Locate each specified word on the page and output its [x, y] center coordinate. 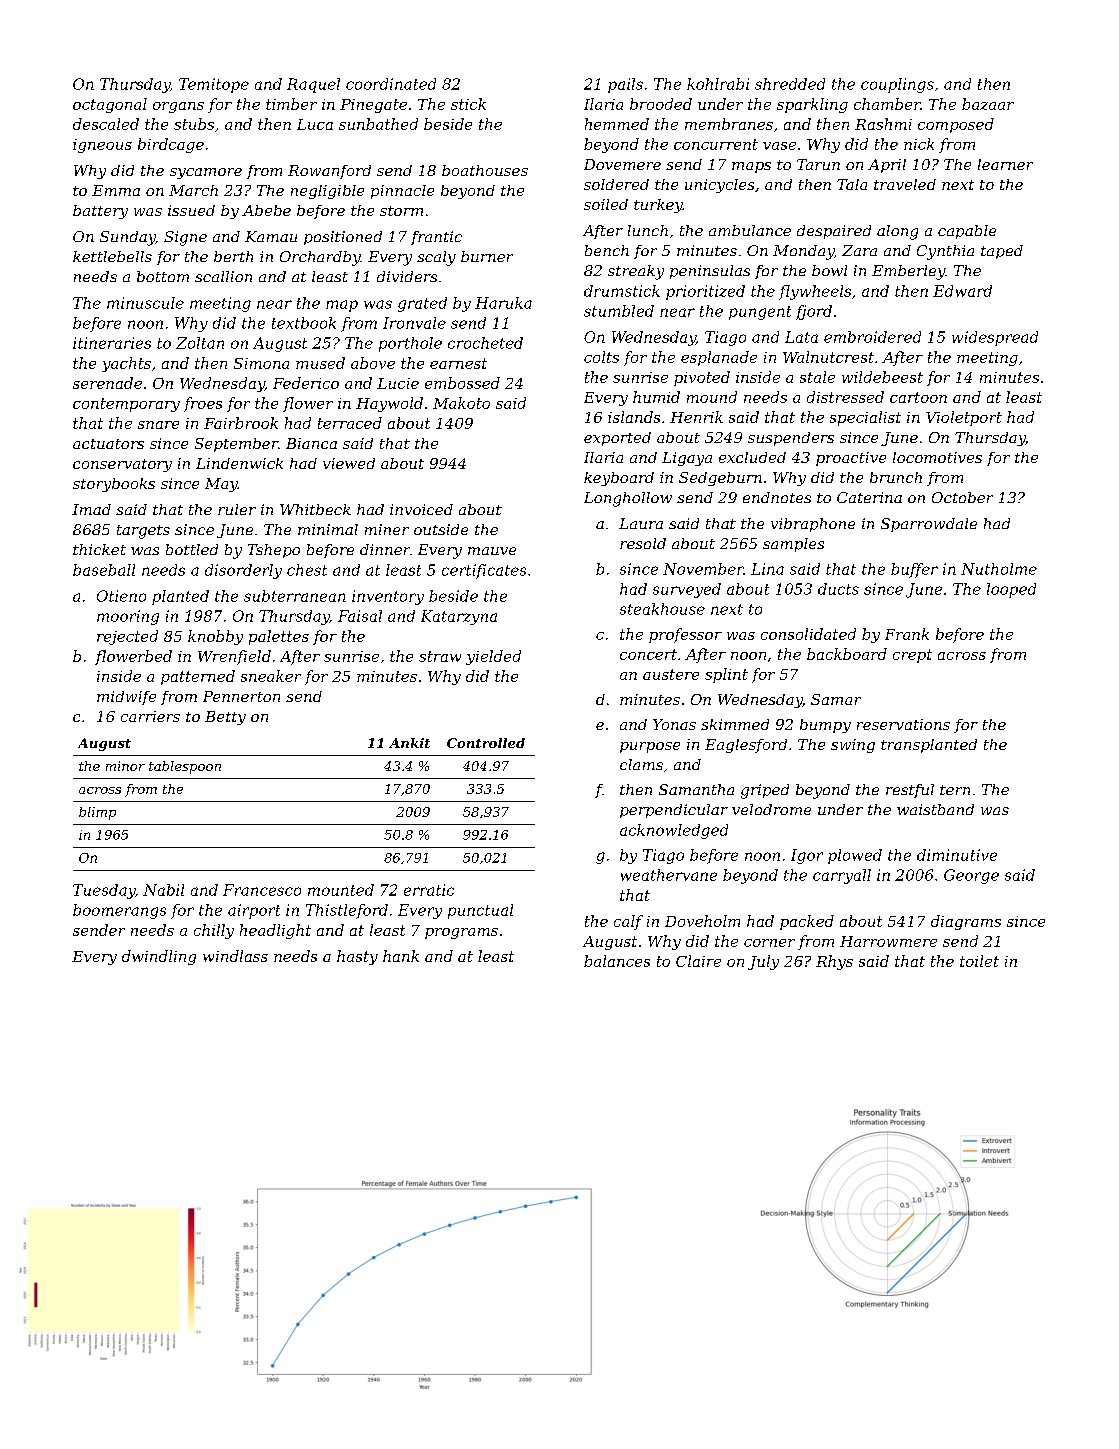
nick [919, 144]
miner [387, 529]
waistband [935, 809]
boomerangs [119, 911]
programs [461, 933]
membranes [729, 124]
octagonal [110, 105]
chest [307, 570]
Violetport [964, 418]
